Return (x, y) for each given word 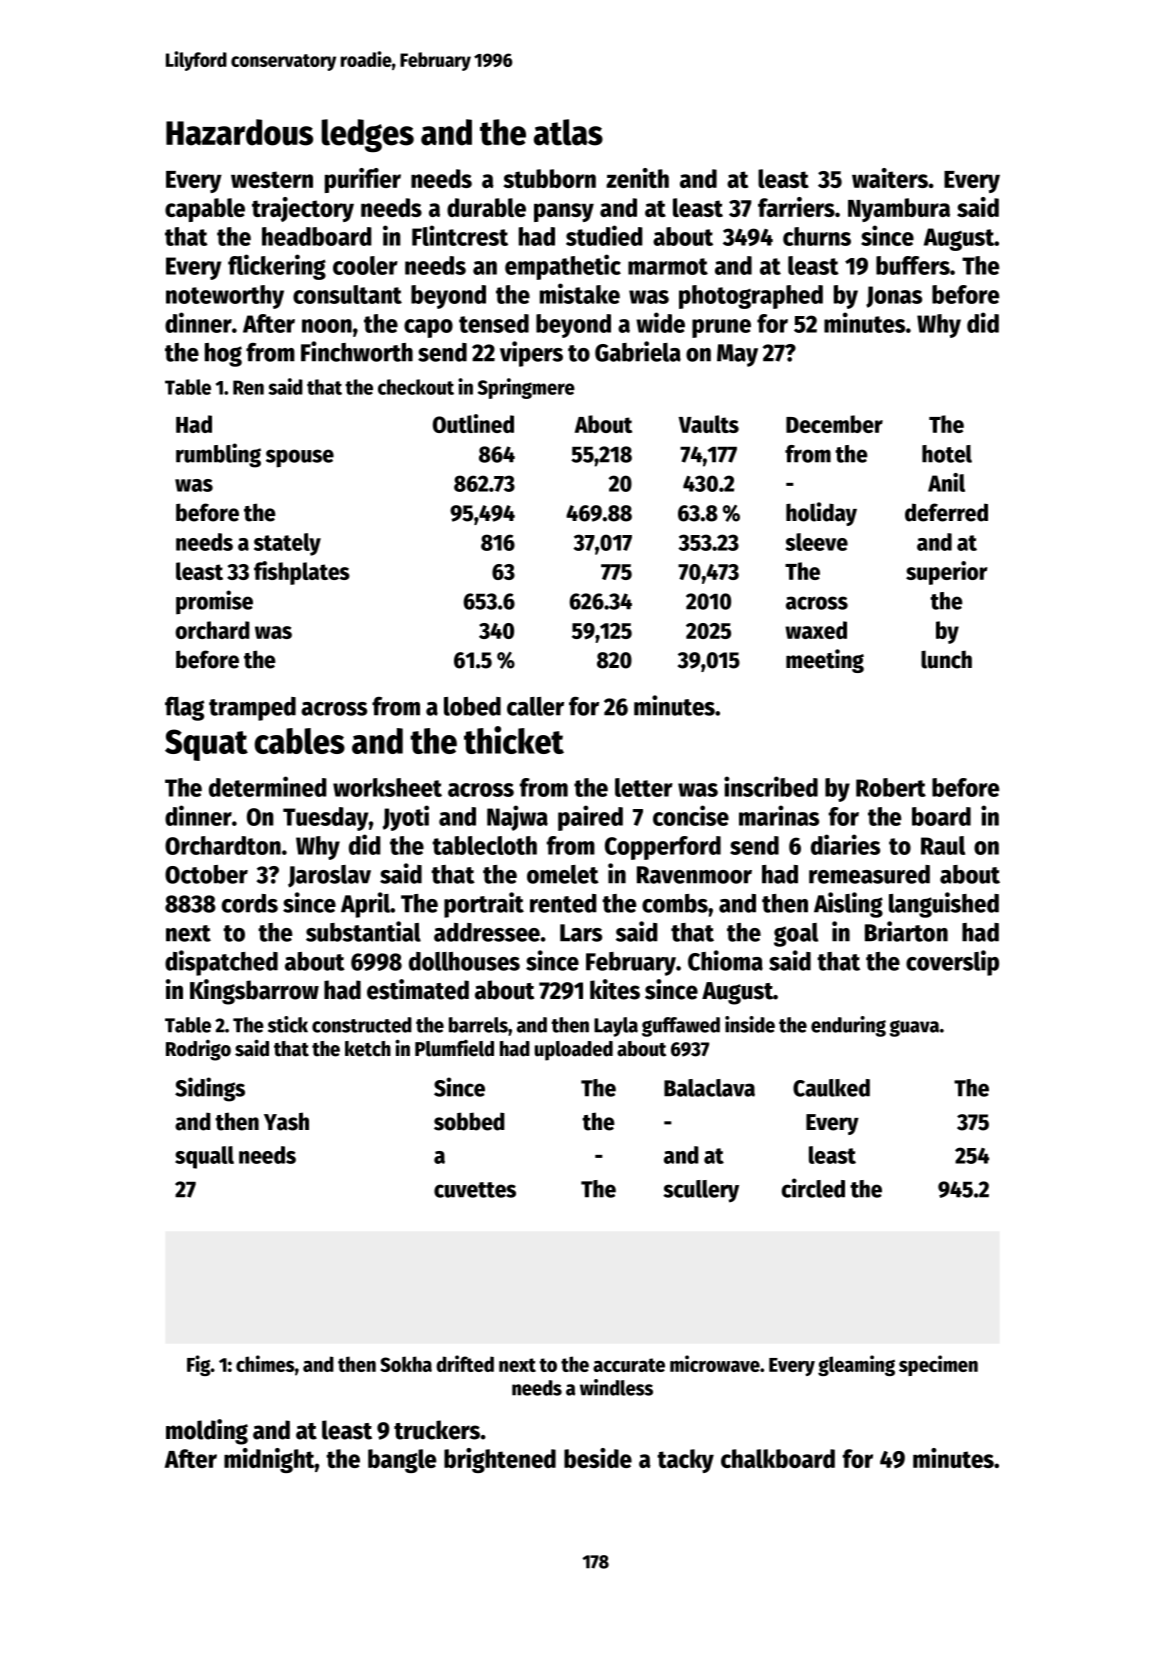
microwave (715, 1363)
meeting (825, 661)
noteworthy (225, 297)
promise (214, 602)
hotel (947, 454)
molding (207, 1432)
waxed (816, 630)
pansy (564, 212)
